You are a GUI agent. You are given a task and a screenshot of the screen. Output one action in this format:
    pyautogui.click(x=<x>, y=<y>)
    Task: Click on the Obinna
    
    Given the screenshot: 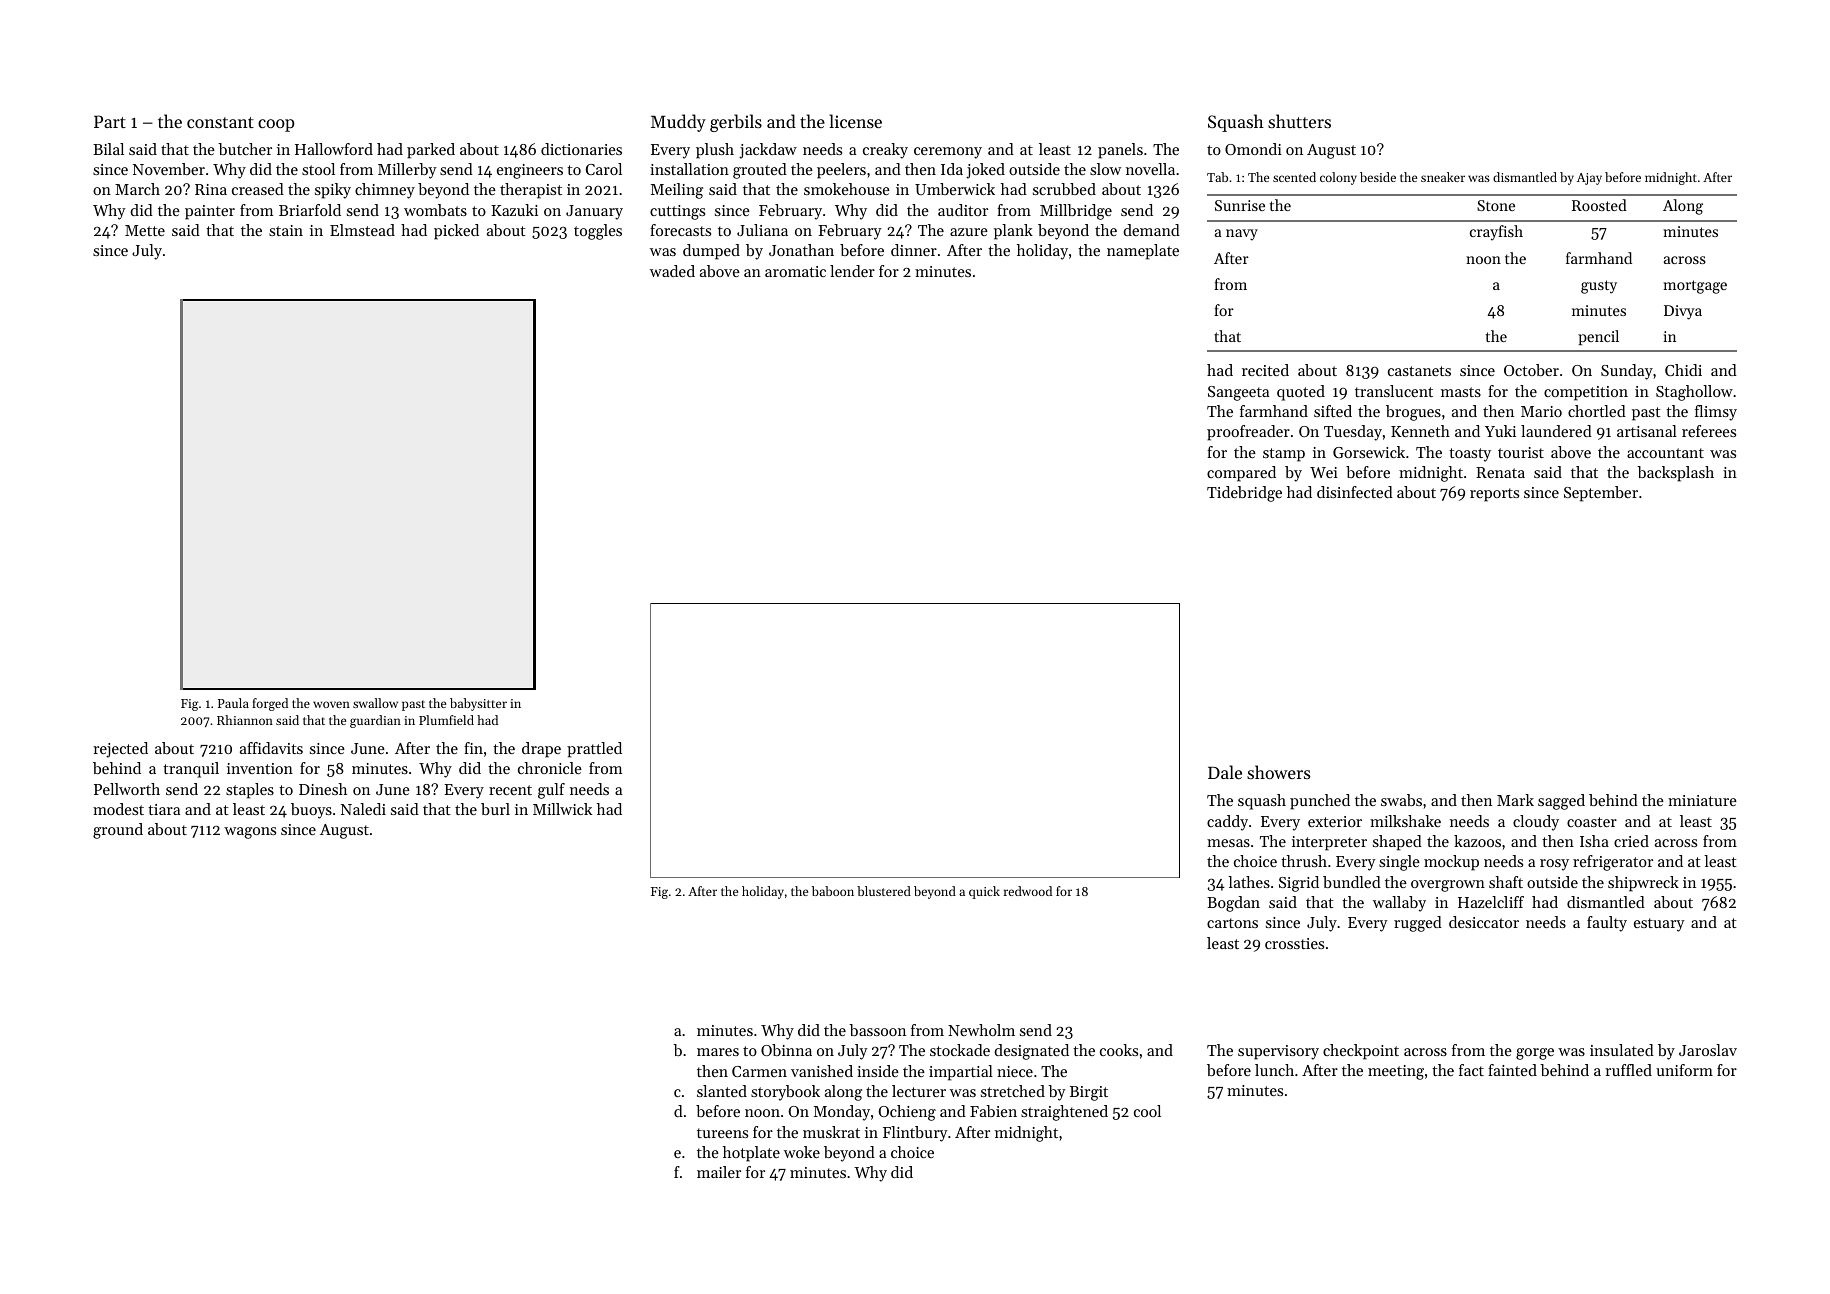 What is the action you would take?
    pyautogui.click(x=786, y=1050)
